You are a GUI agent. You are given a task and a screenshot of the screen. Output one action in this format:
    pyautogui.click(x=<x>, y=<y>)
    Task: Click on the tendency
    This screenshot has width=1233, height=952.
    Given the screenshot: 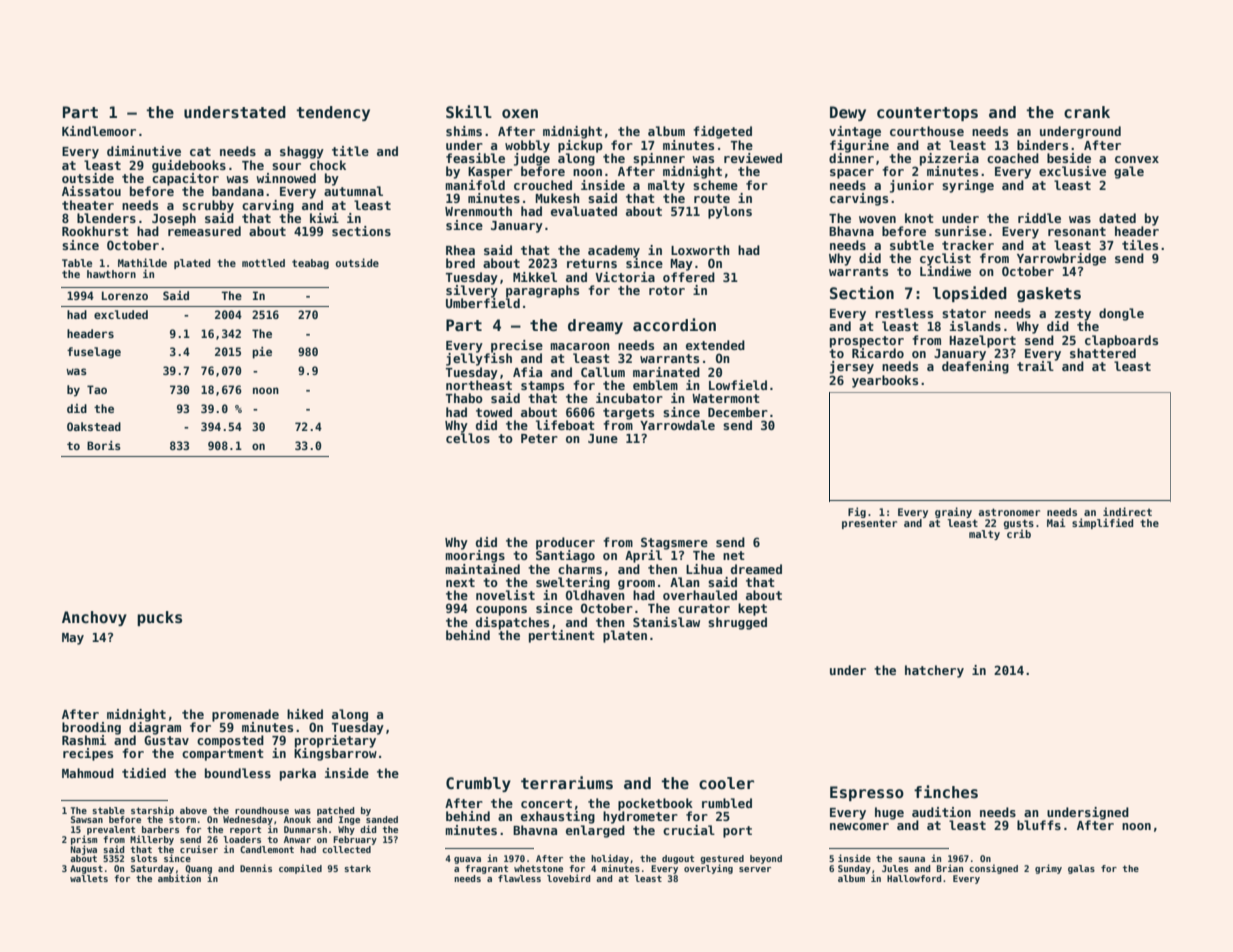 What is the action you would take?
    pyautogui.click(x=333, y=113)
